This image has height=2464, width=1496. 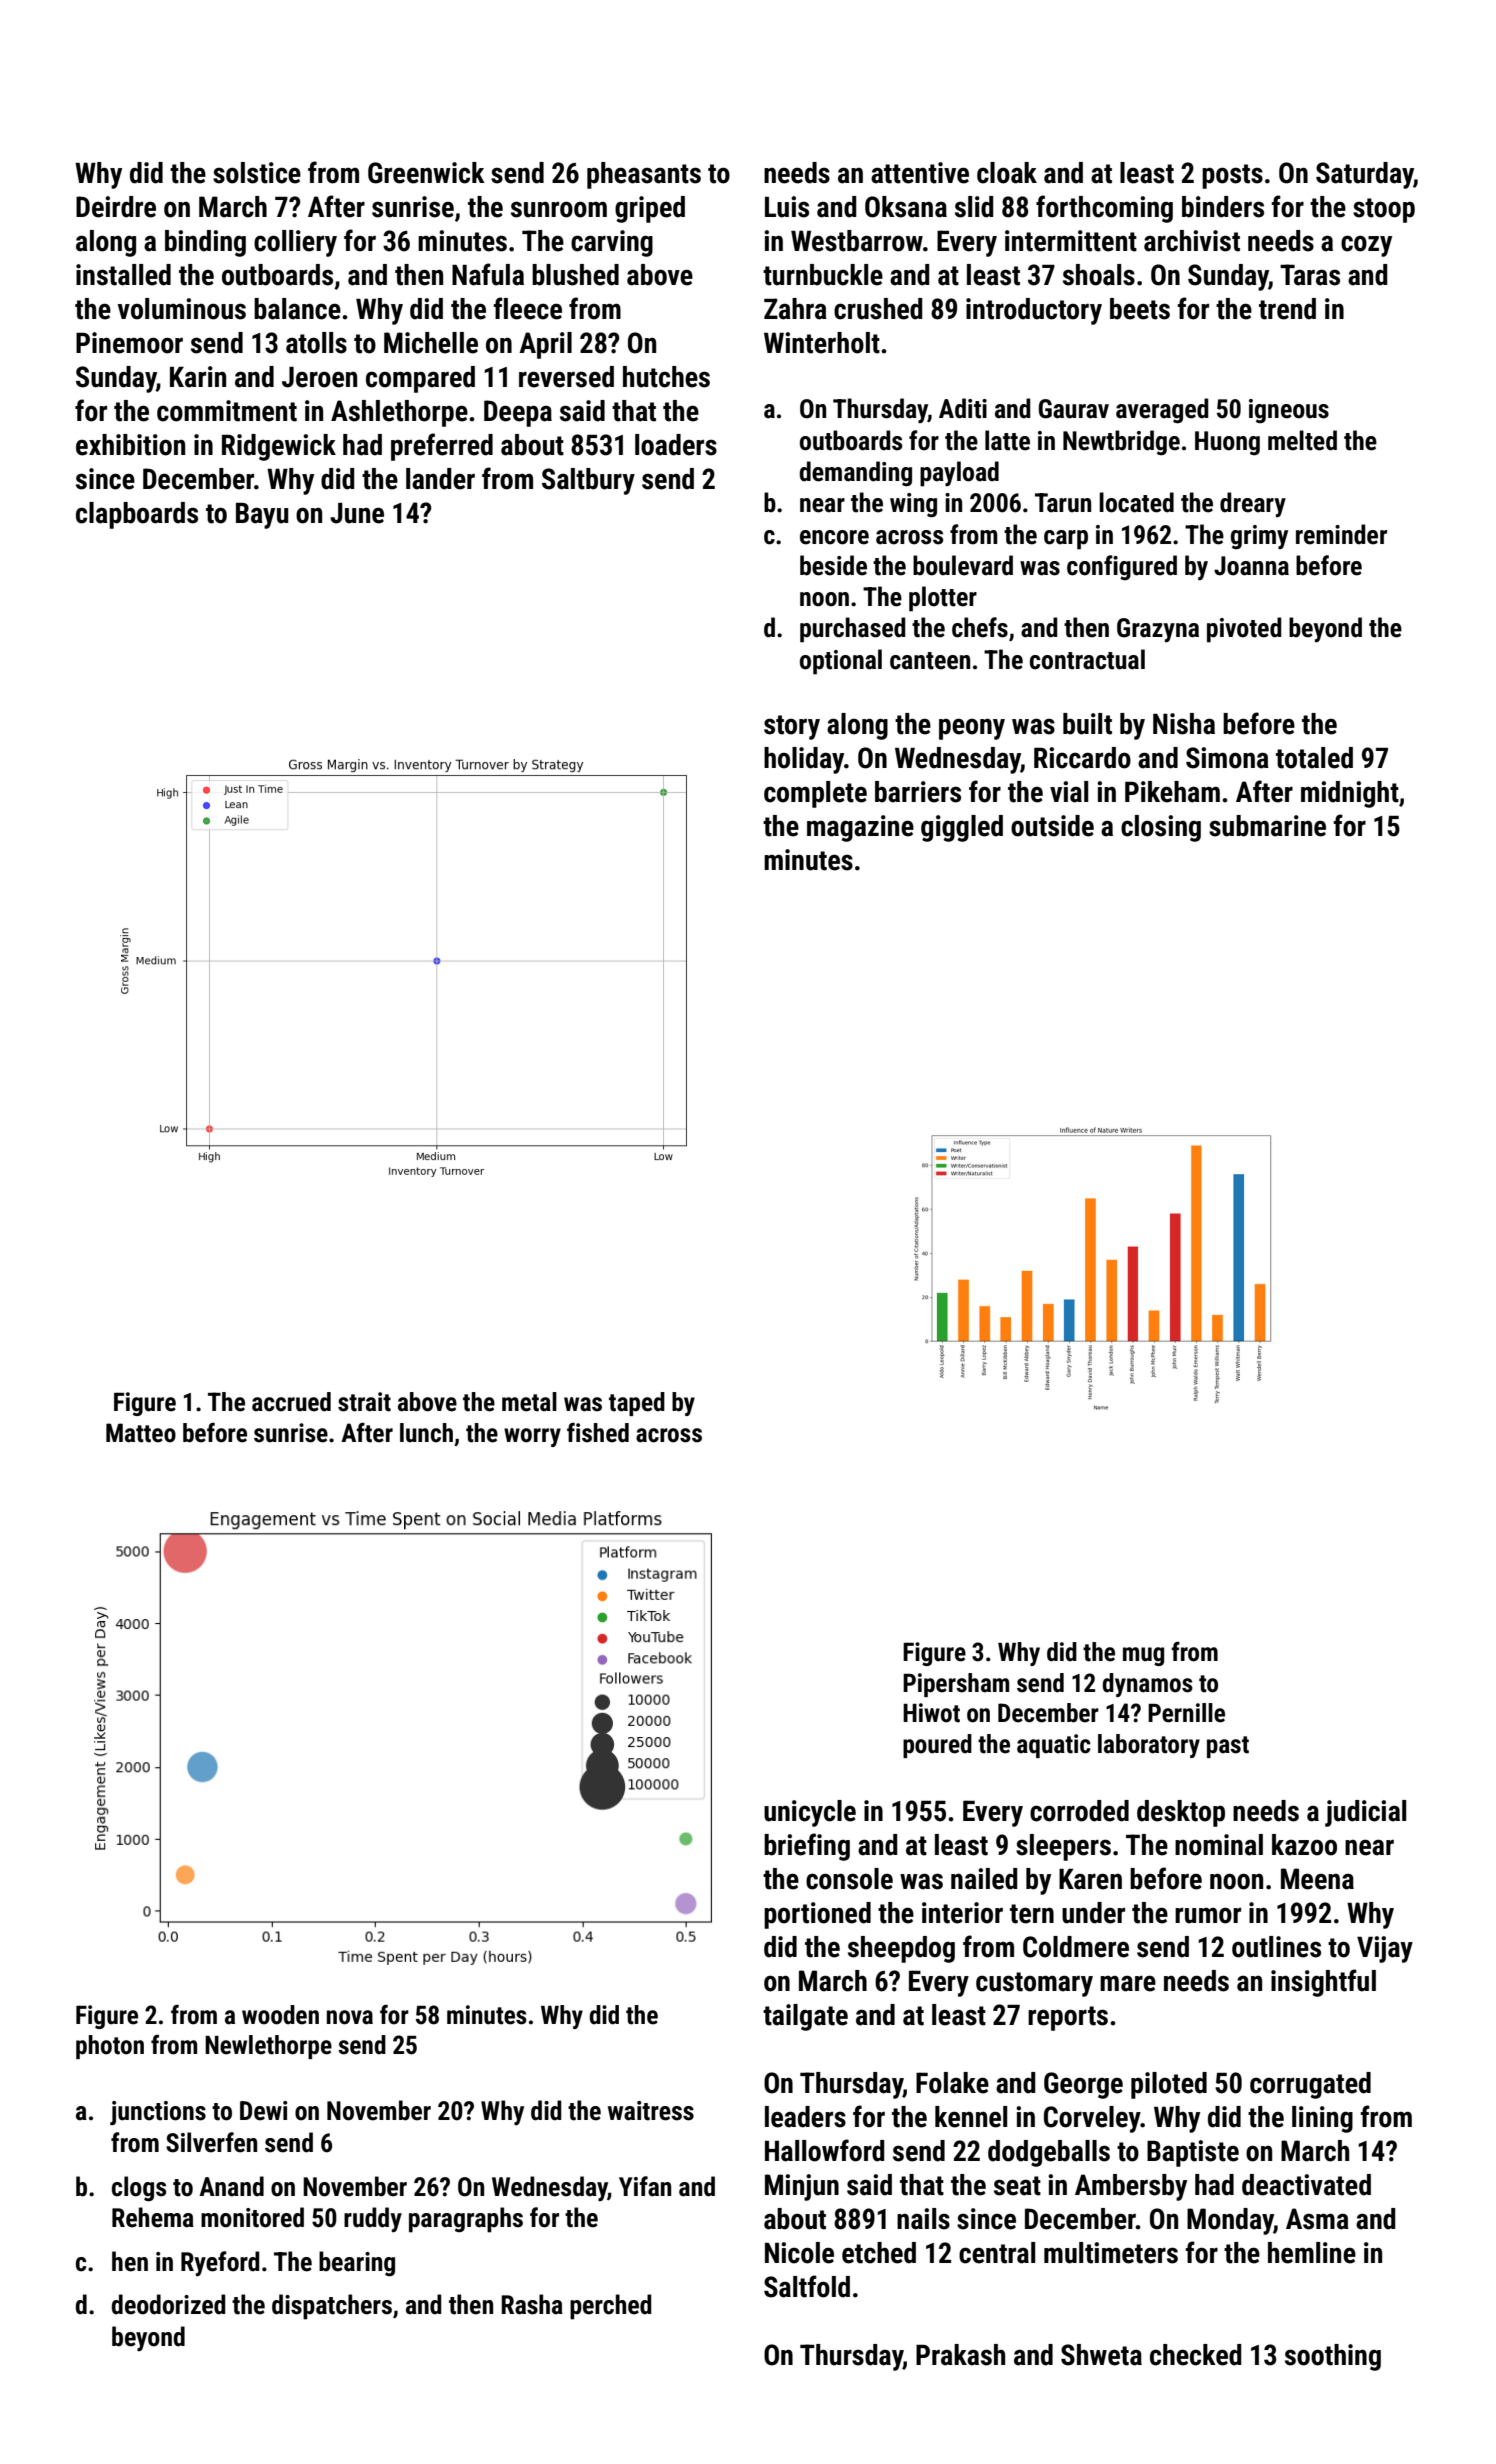 What do you see at coordinates (291, 1402) in the image?
I see `accrued` at bounding box center [291, 1402].
